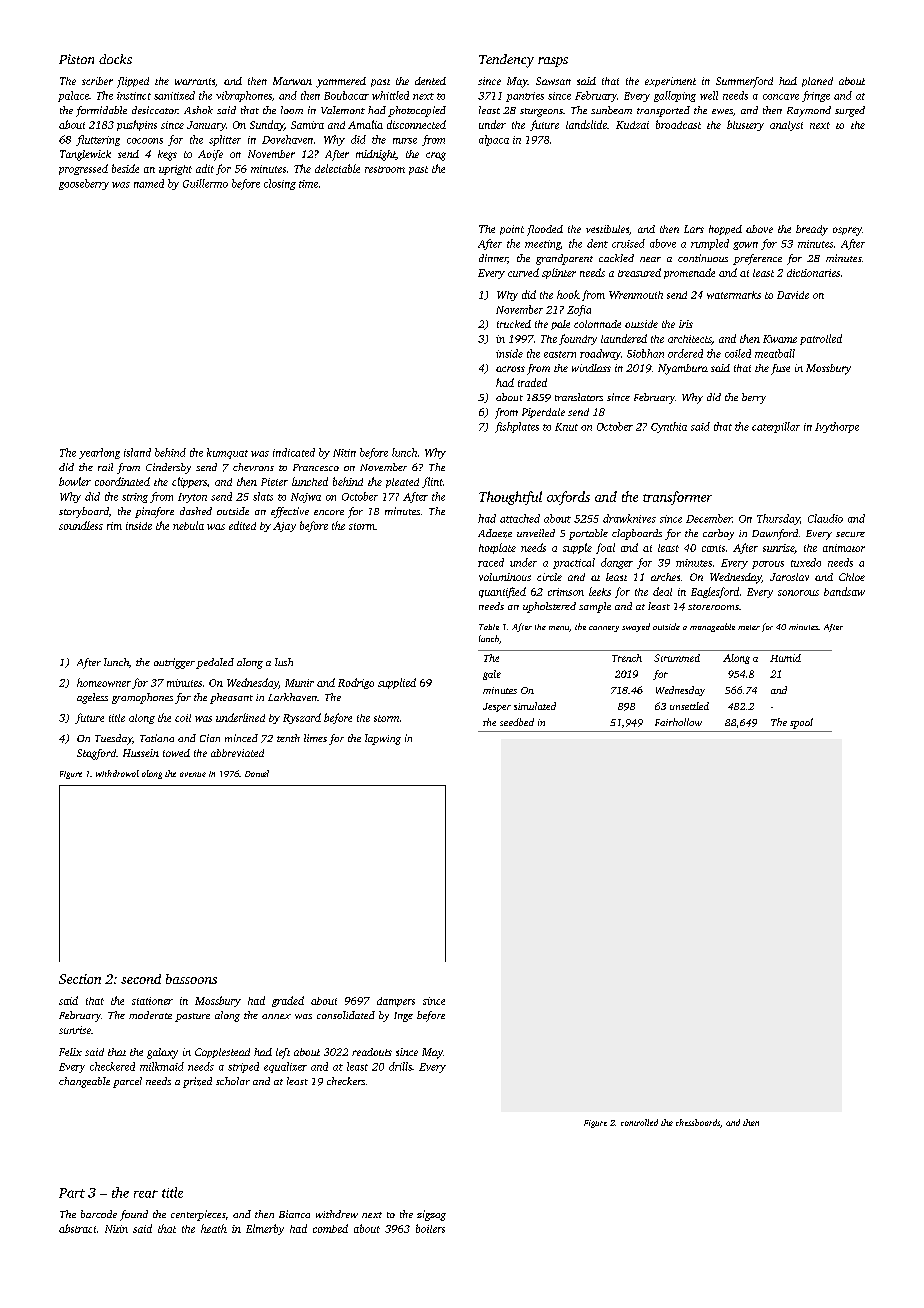  Describe the element at coordinates (850, 111) in the image. I see `surged` at that location.
